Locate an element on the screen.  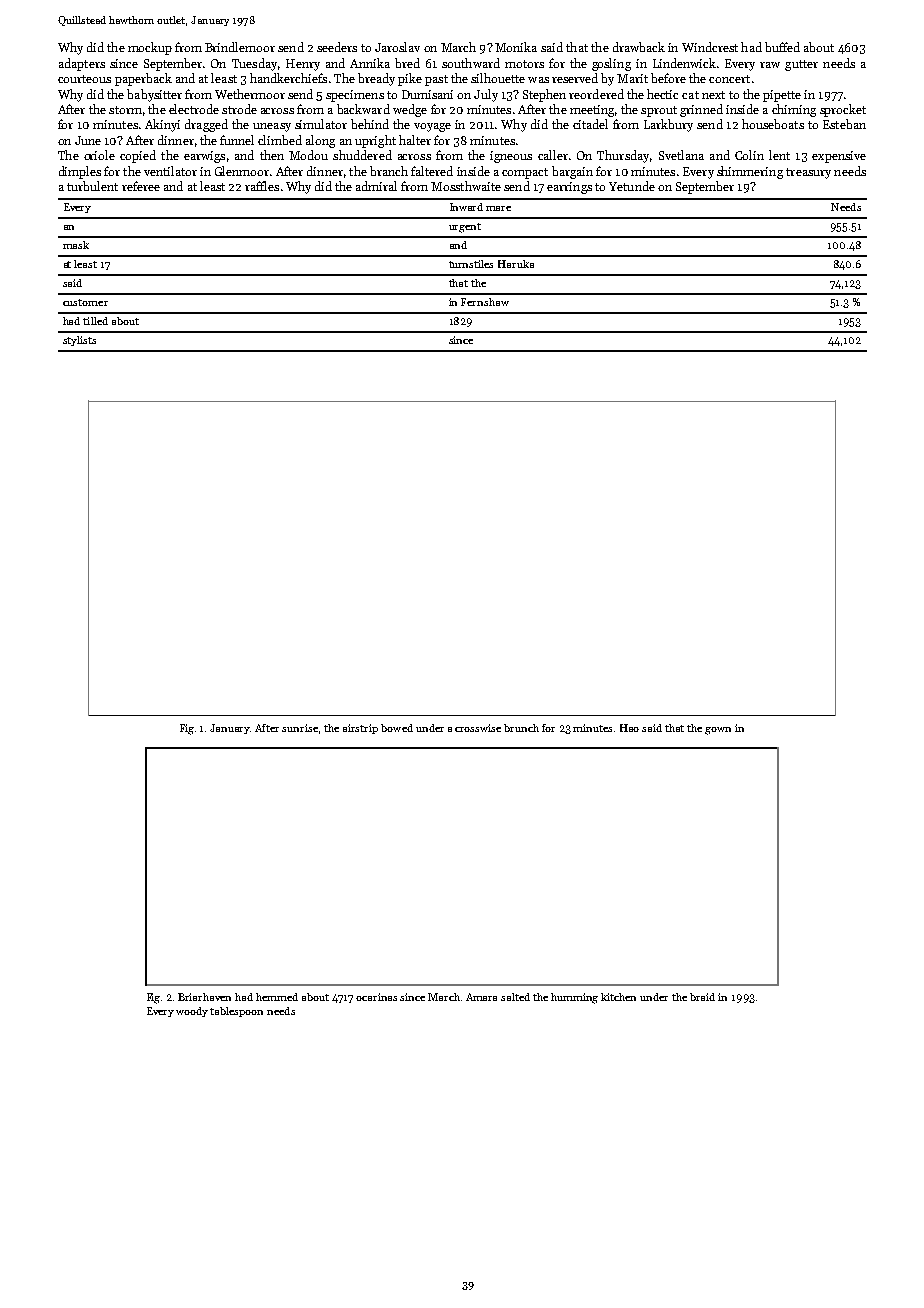
Haruka is located at coordinates (516, 264).
